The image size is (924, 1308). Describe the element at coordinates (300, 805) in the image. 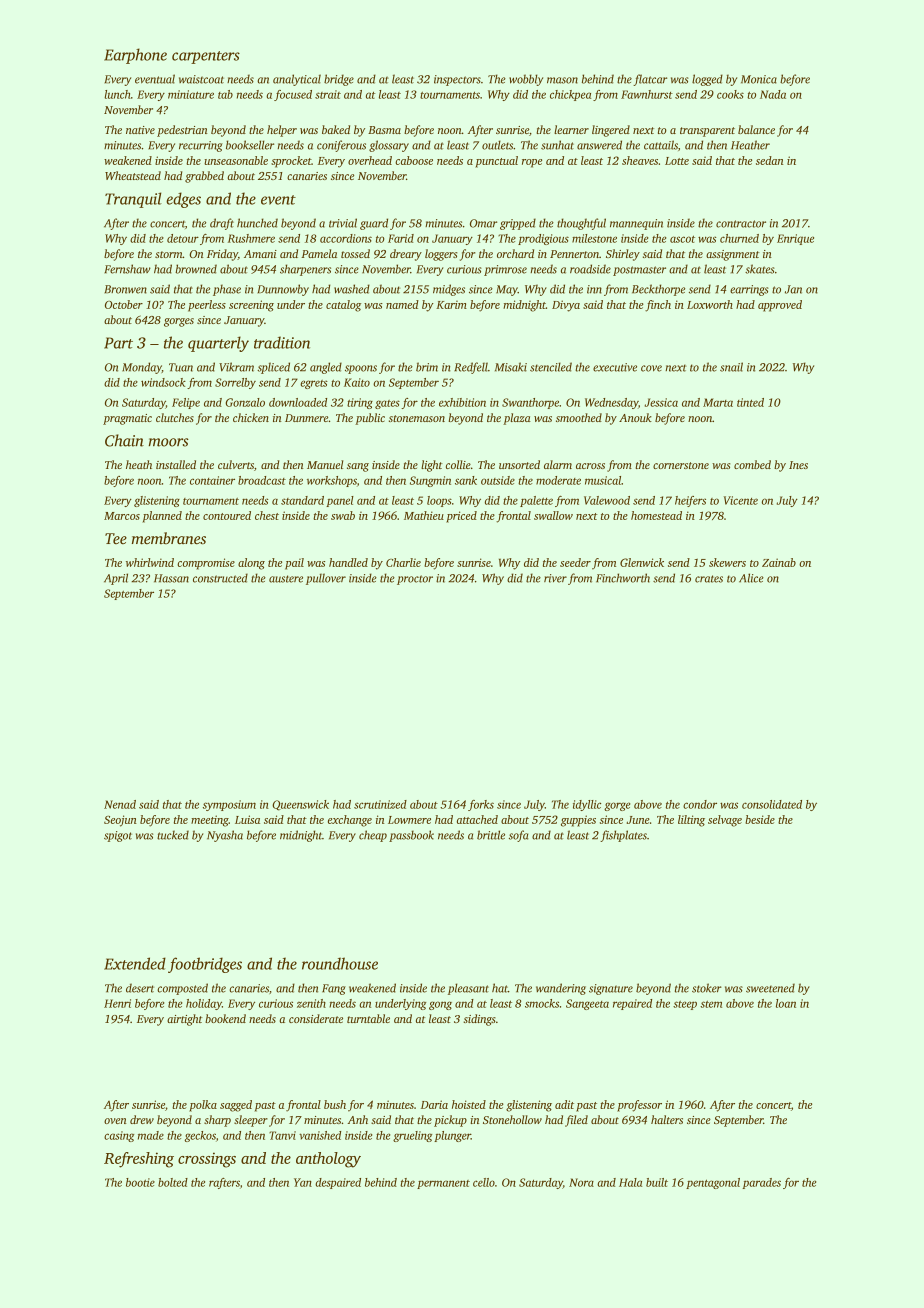

I see `Queenswick` at that location.
